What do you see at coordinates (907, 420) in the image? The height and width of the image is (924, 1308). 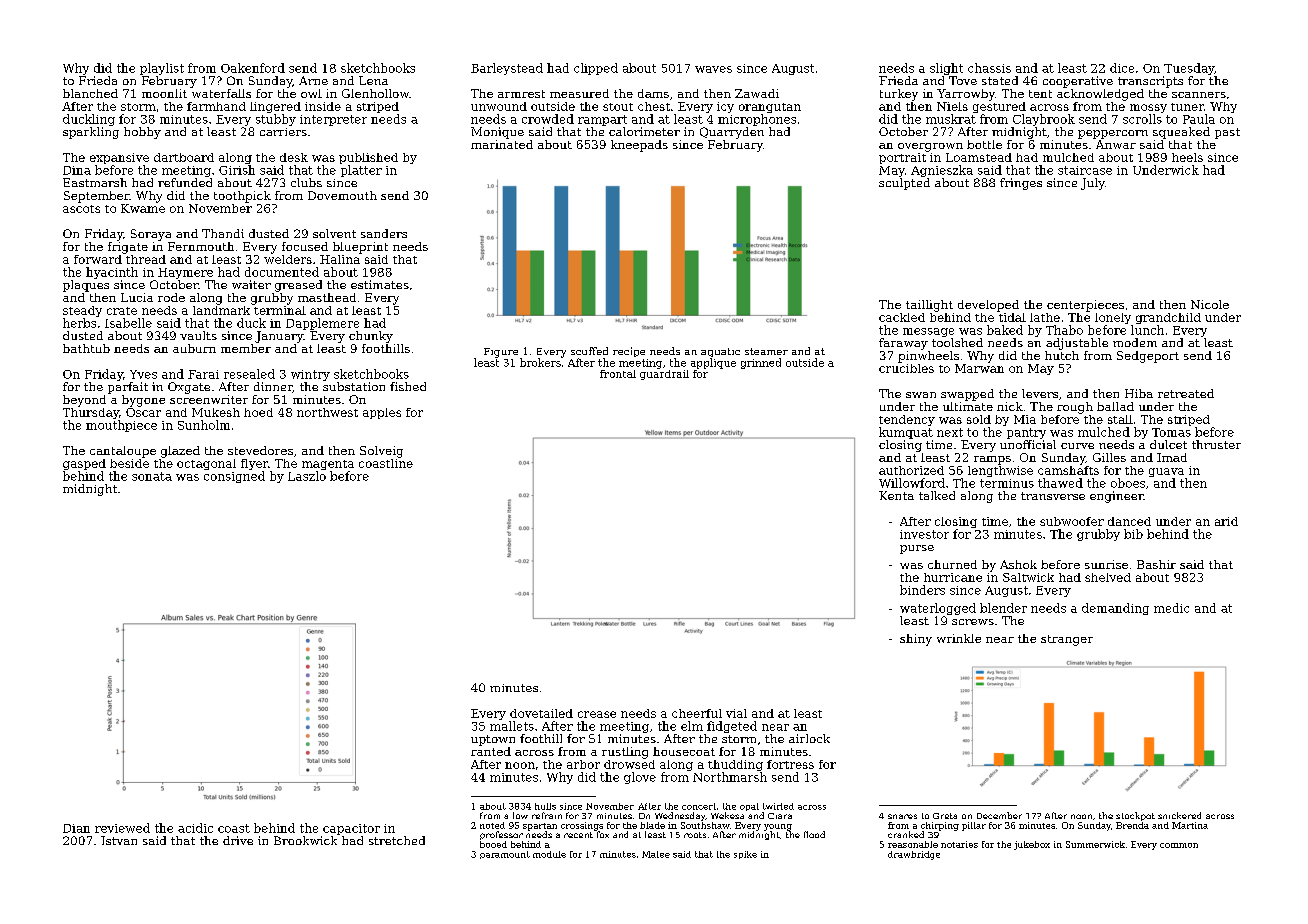 I see `tendency` at bounding box center [907, 420].
